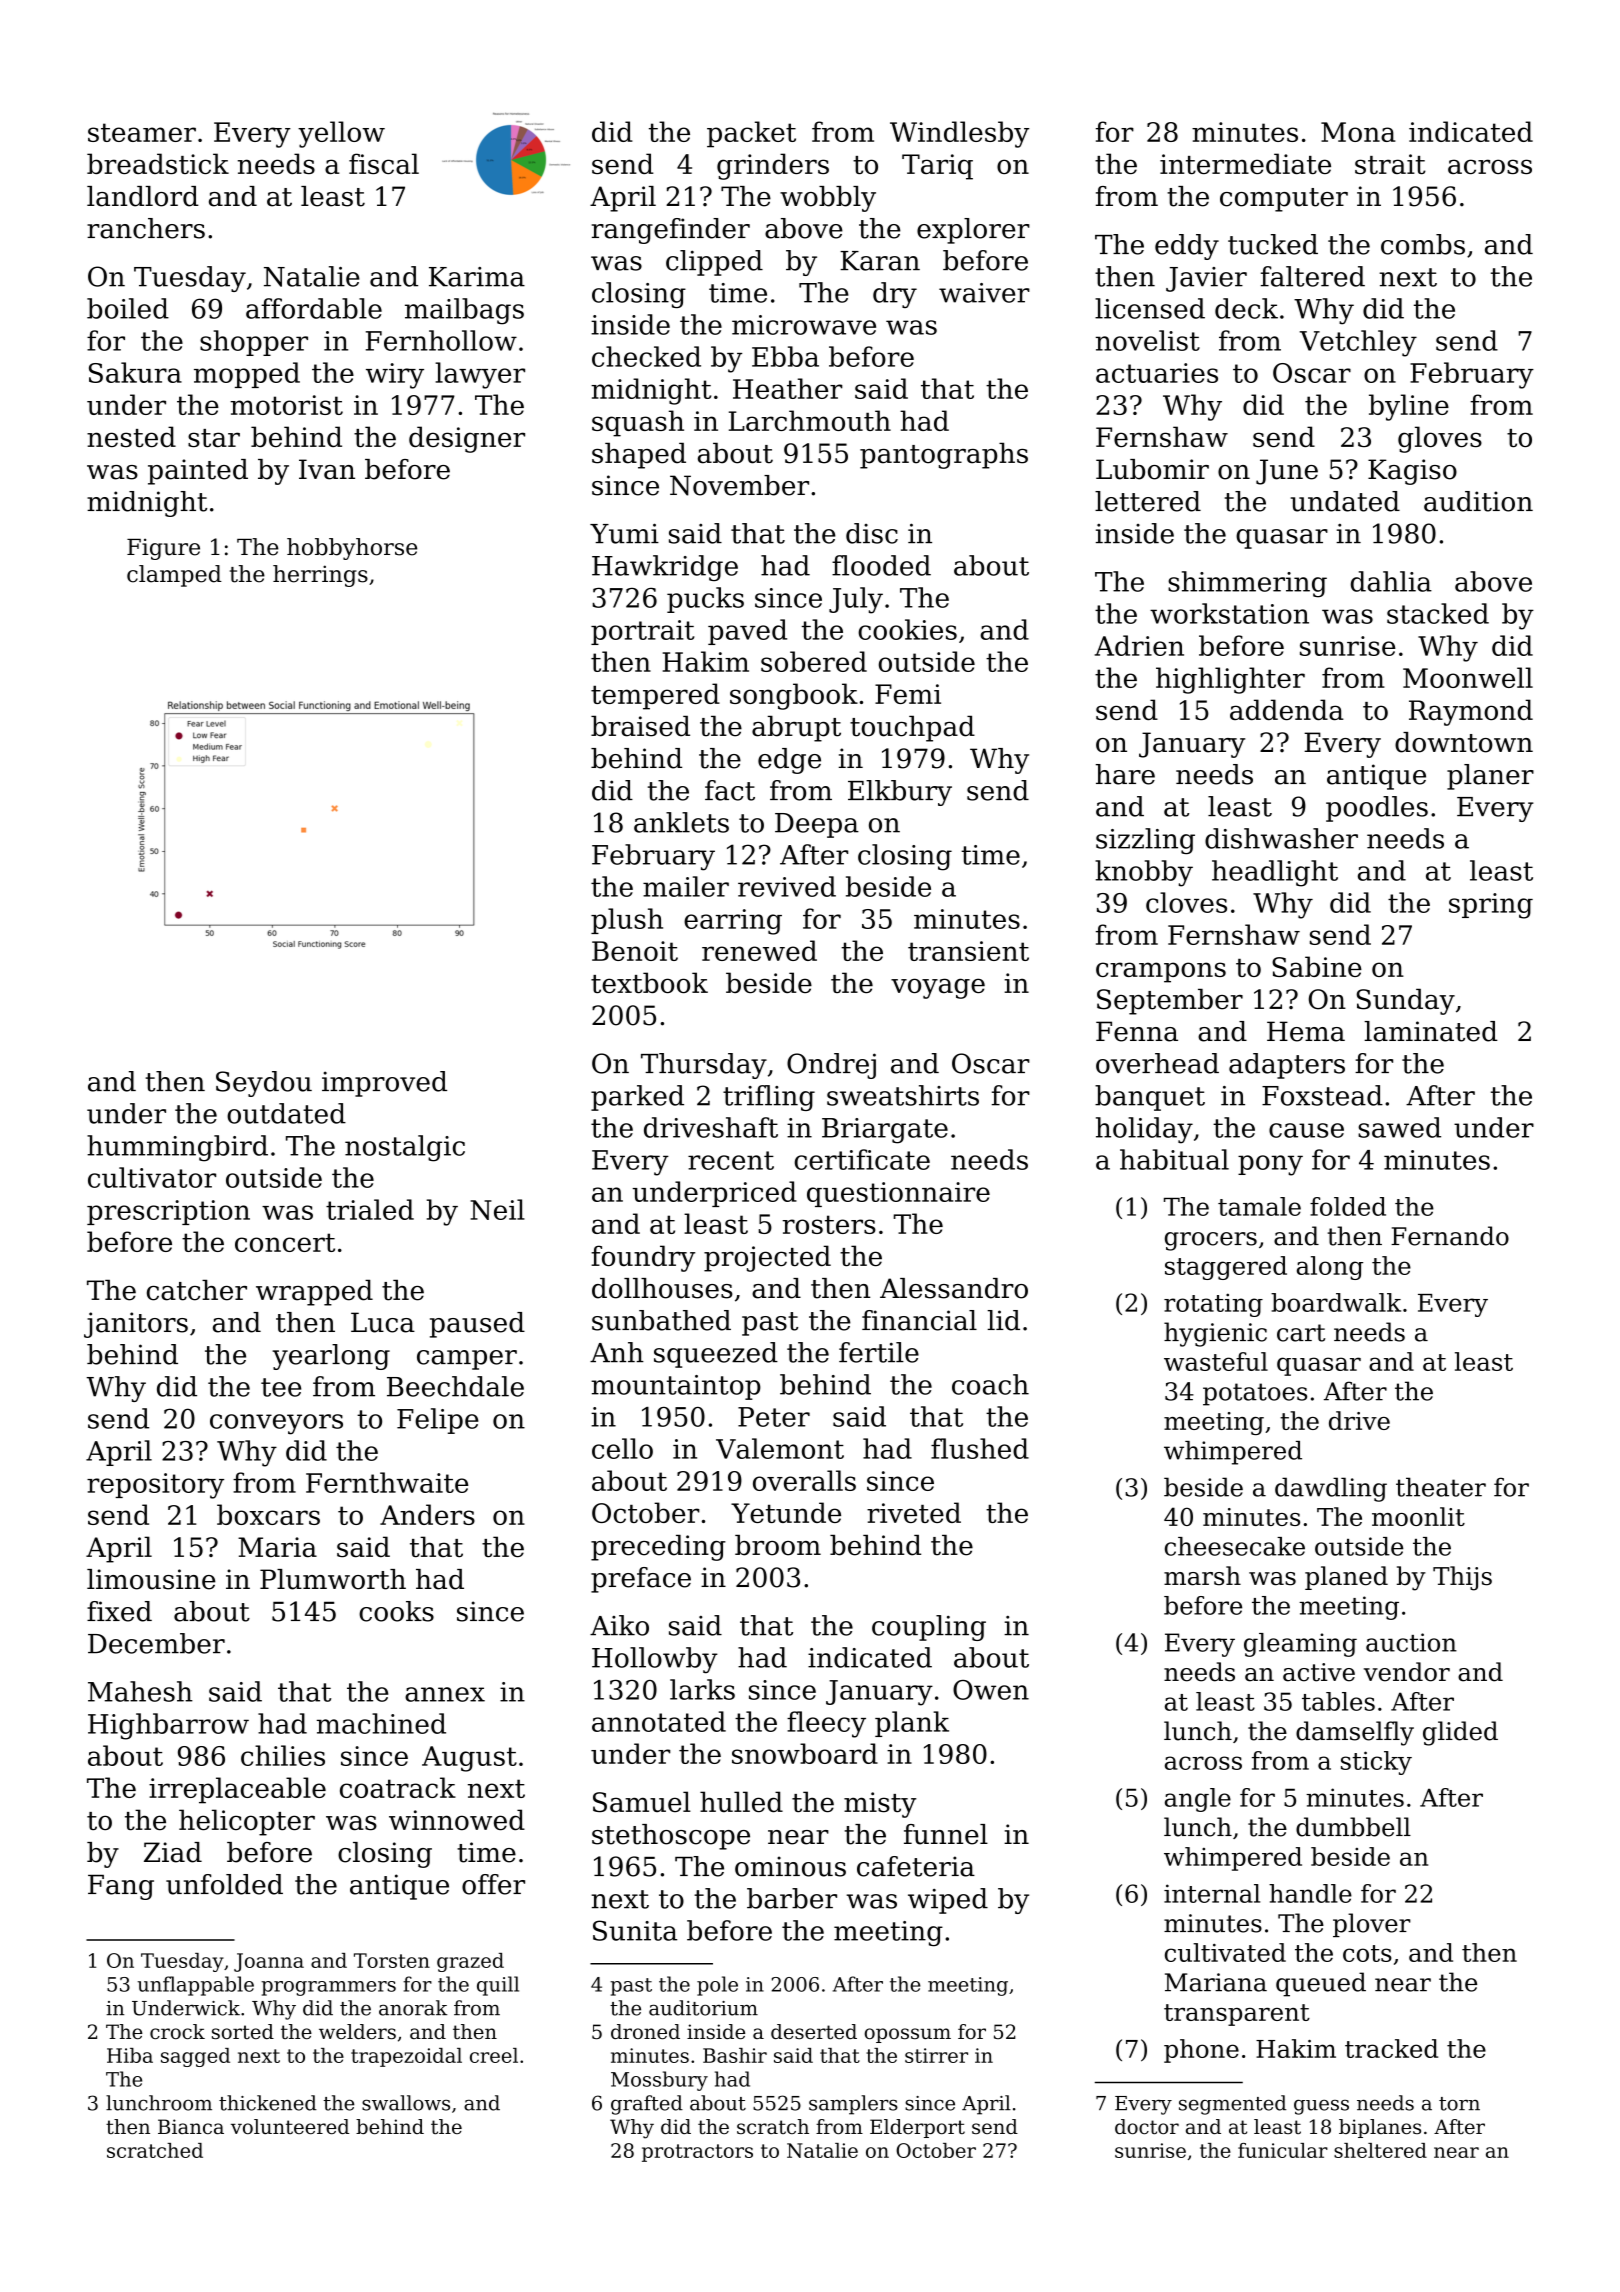 The width and height of the image is (1620, 2292). What do you see at coordinates (191, 2126) in the image?
I see `Bianca` at bounding box center [191, 2126].
